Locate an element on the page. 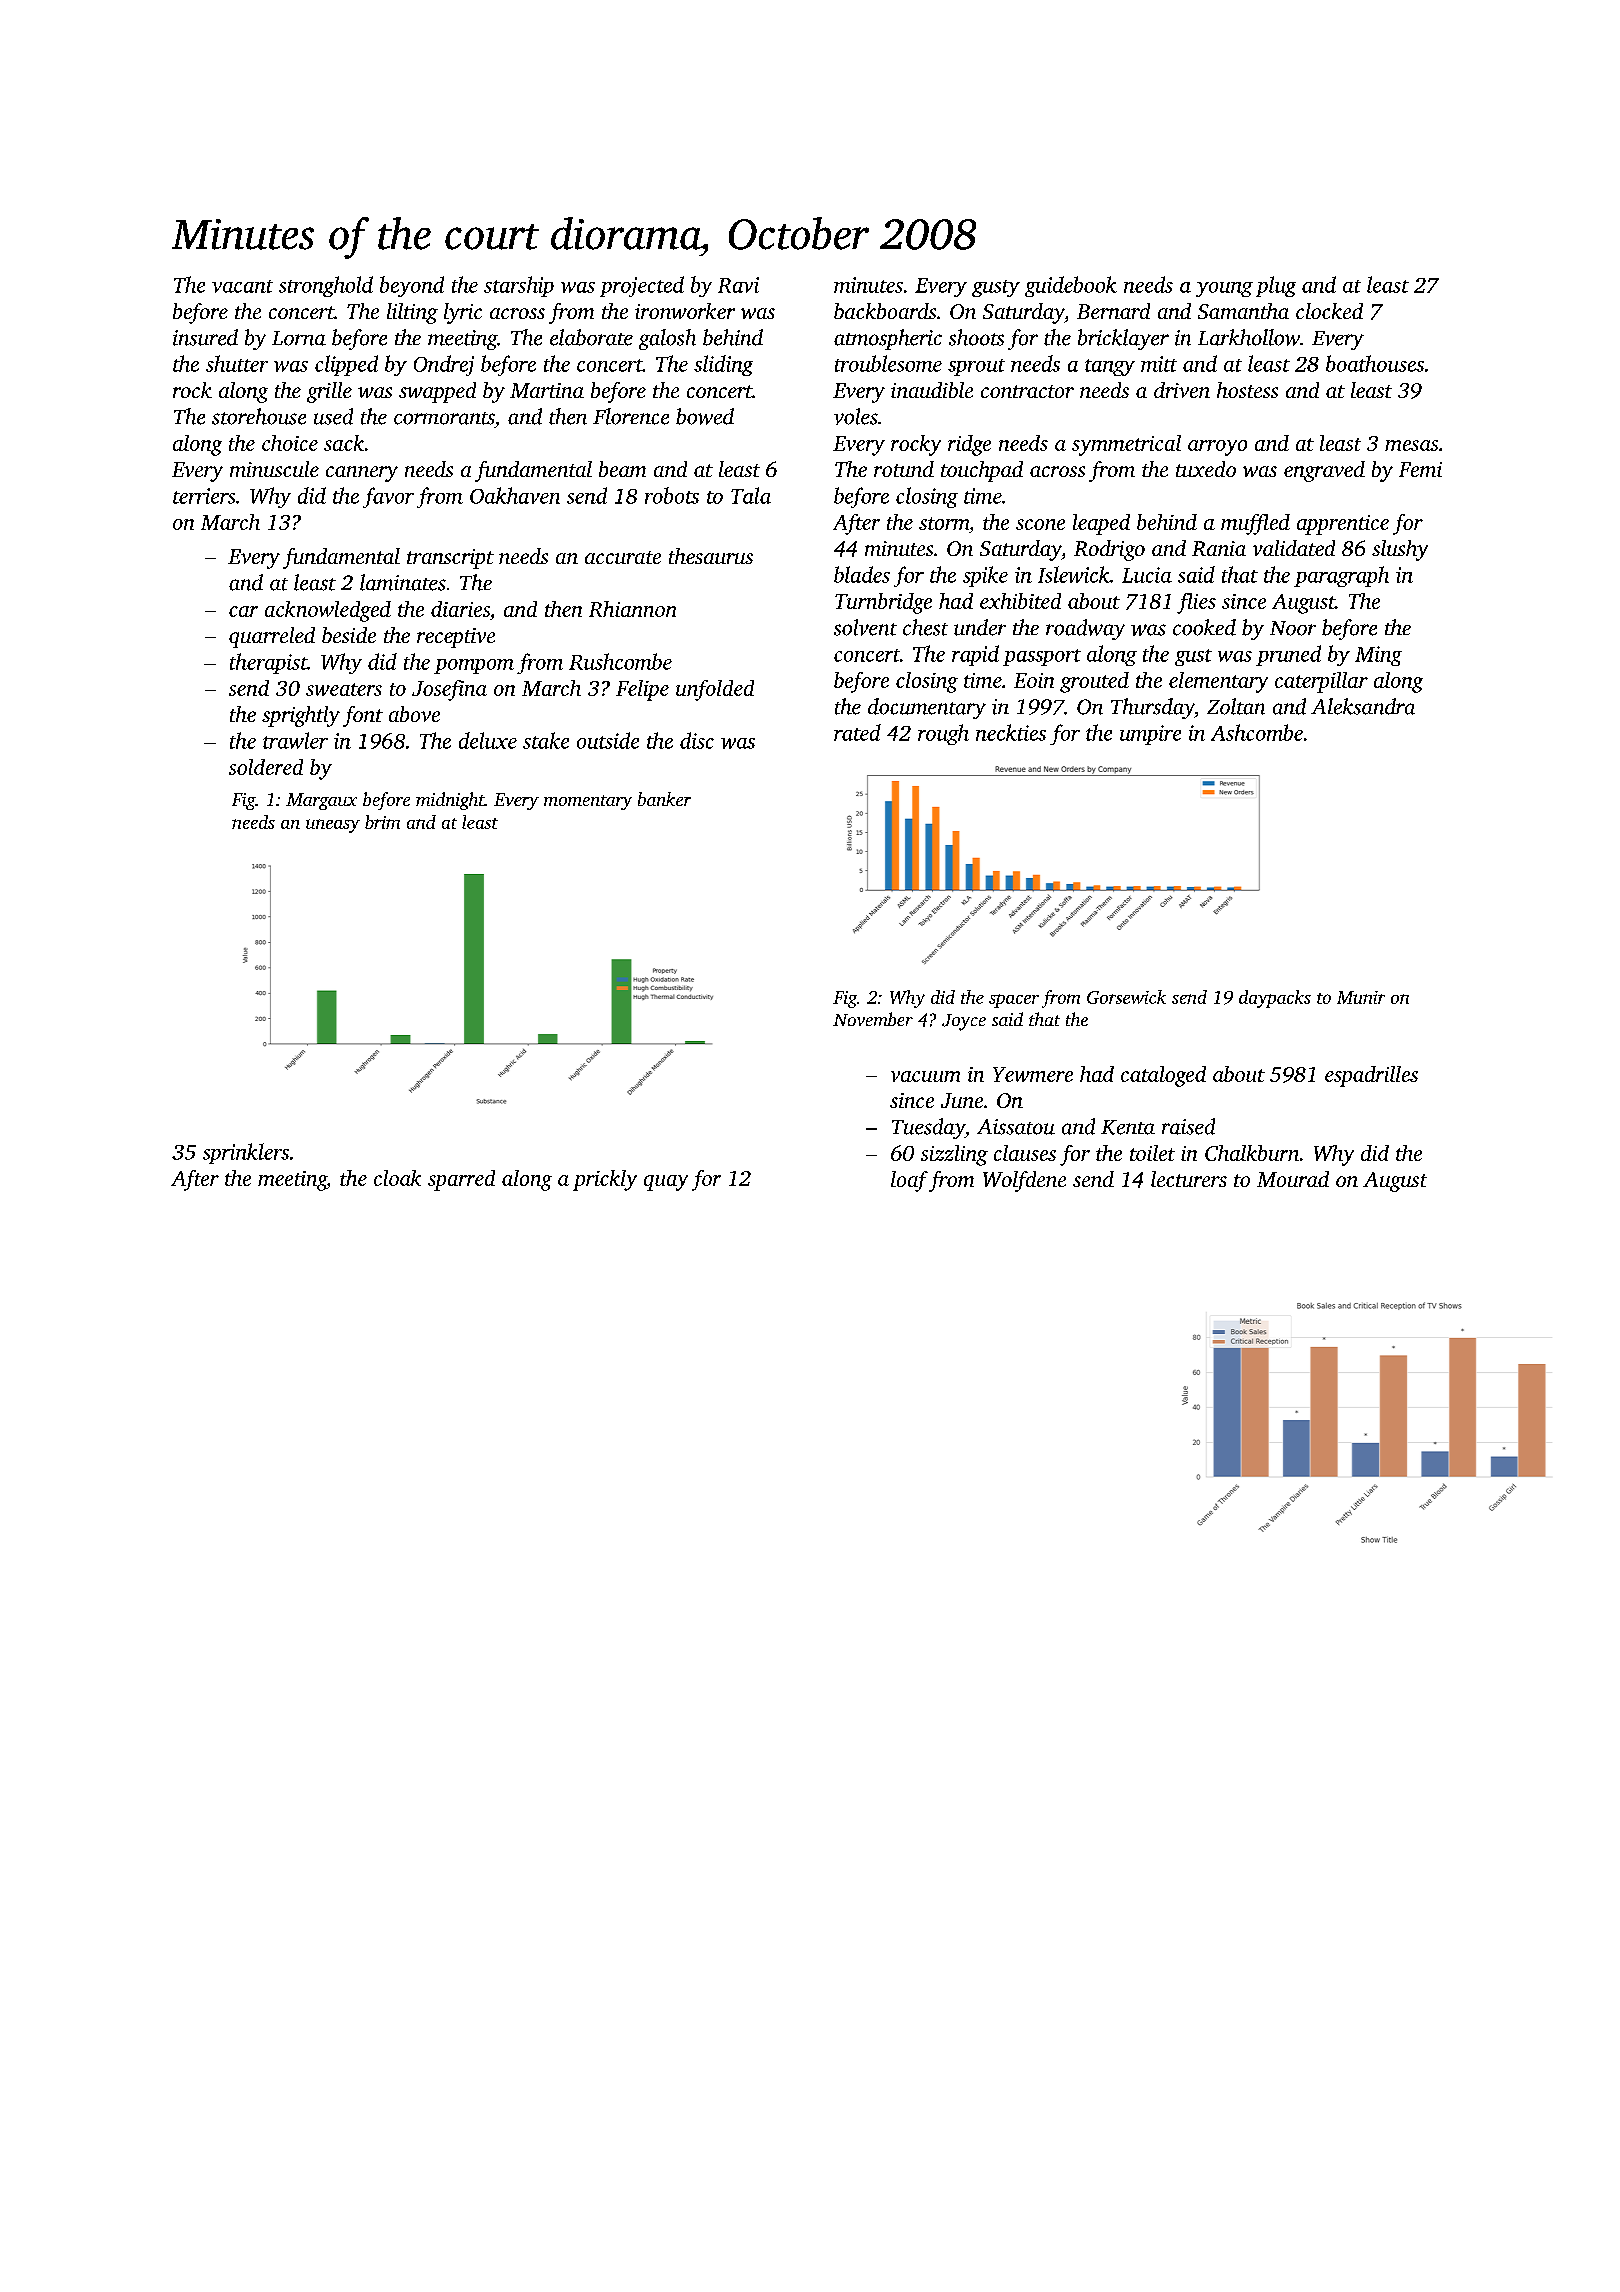 The image size is (1620, 2292). sliding is located at coordinates (723, 365).
